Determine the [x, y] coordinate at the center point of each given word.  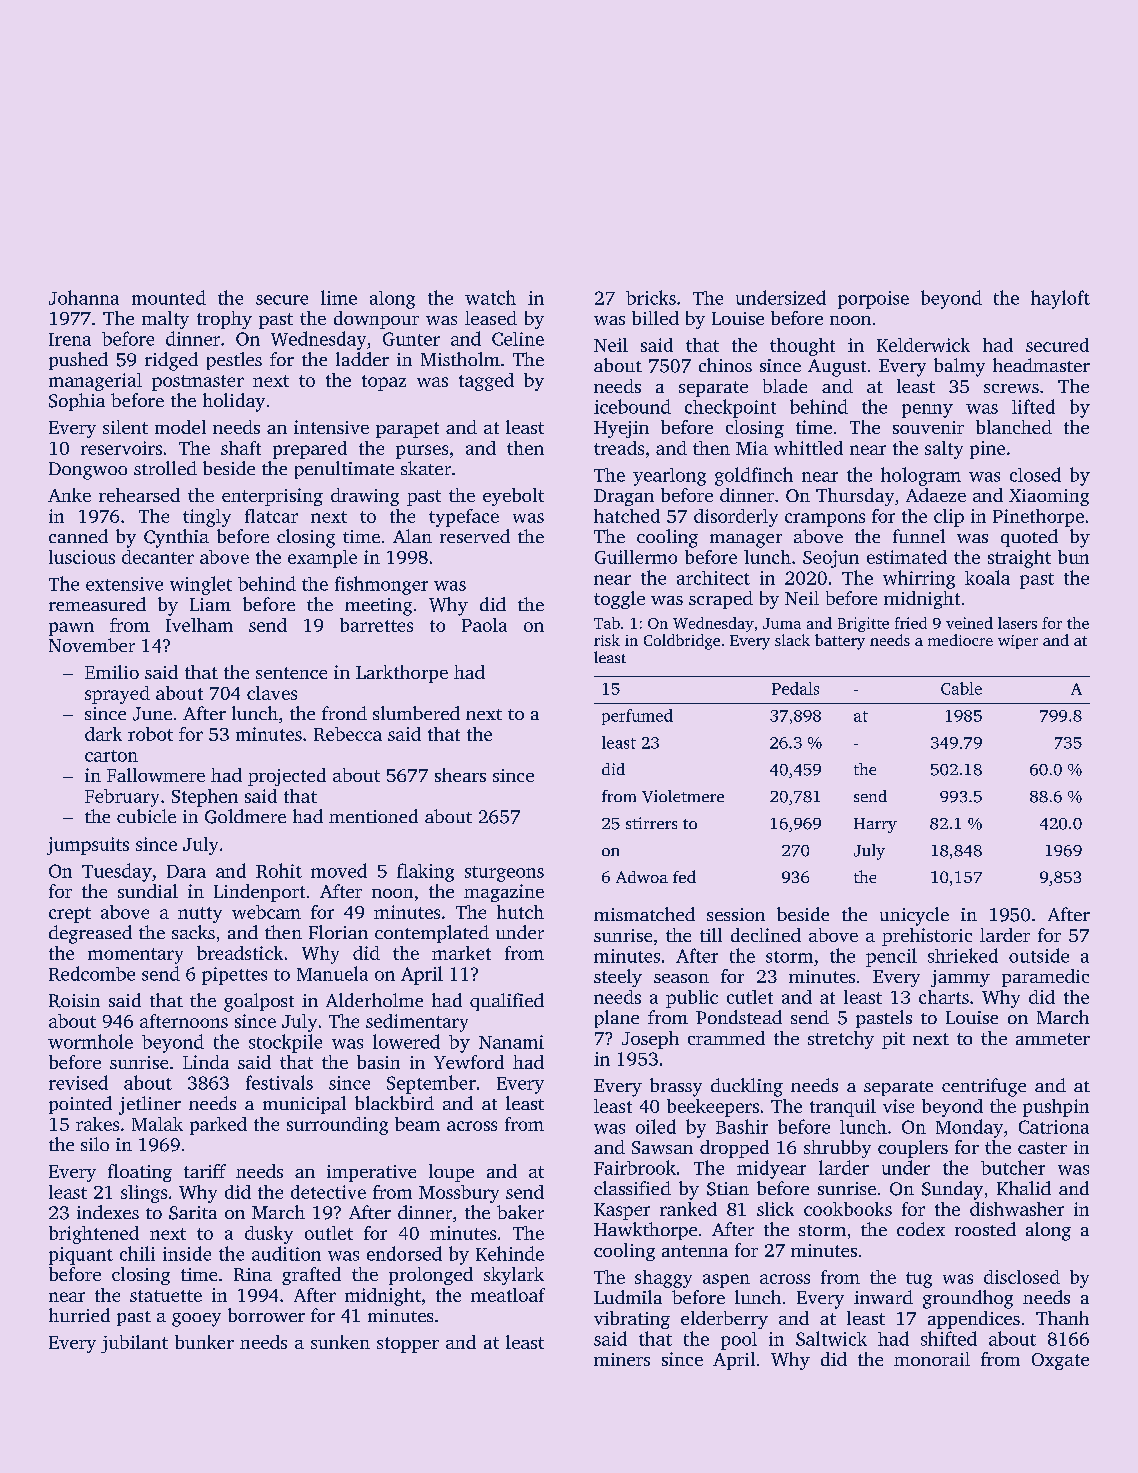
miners [622, 1359]
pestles [234, 361]
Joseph [650, 1040]
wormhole [90, 1041]
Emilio [112, 672]
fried [911, 623]
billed [655, 318]
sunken [340, 1342]
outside [1039, 955]
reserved [475, 536]
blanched [1014, 427]
